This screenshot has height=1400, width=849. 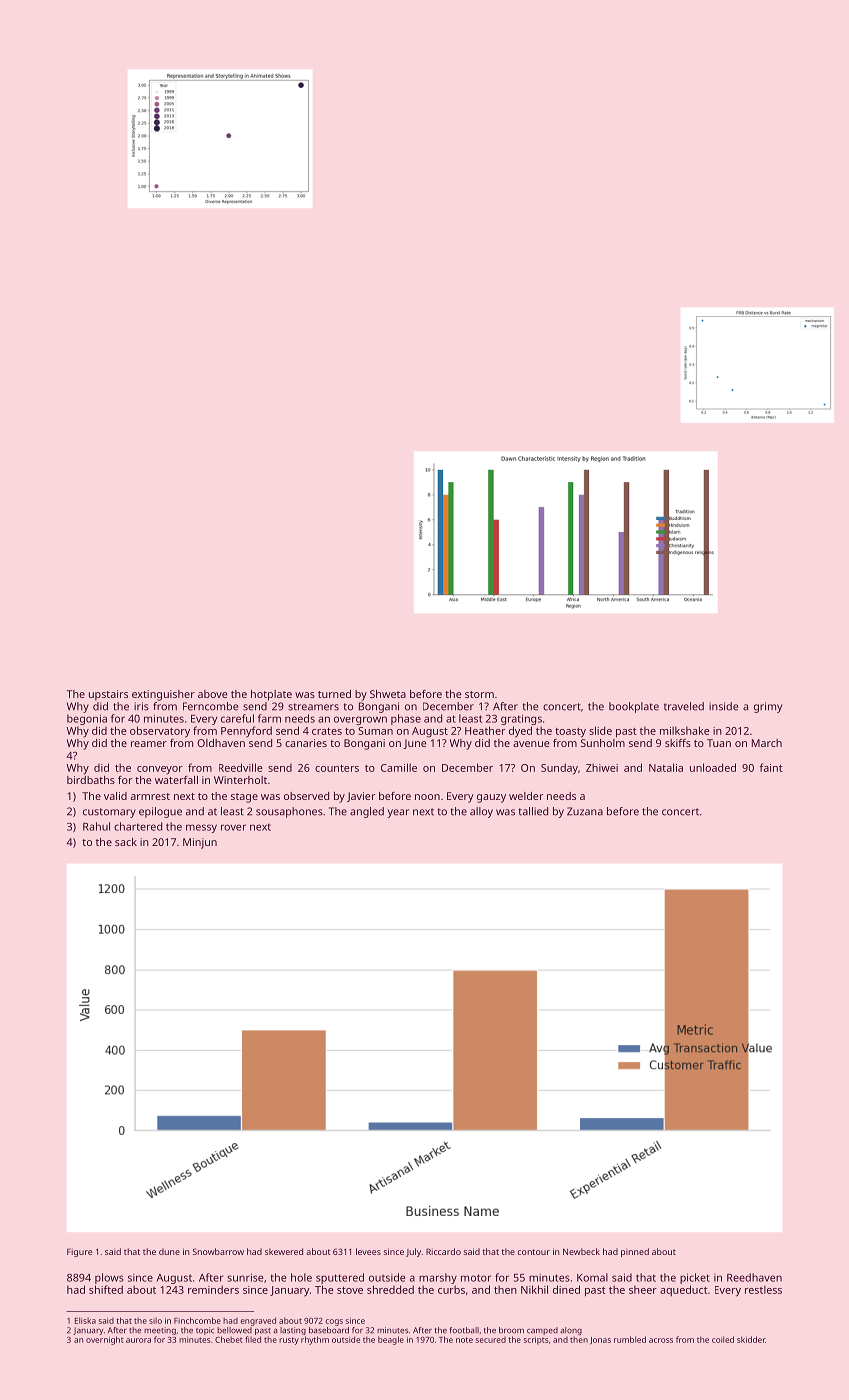 What do you see at coordinates (585, 811) in the screenshot?
I see `Zuzana` at bounding box center [585, 811].
